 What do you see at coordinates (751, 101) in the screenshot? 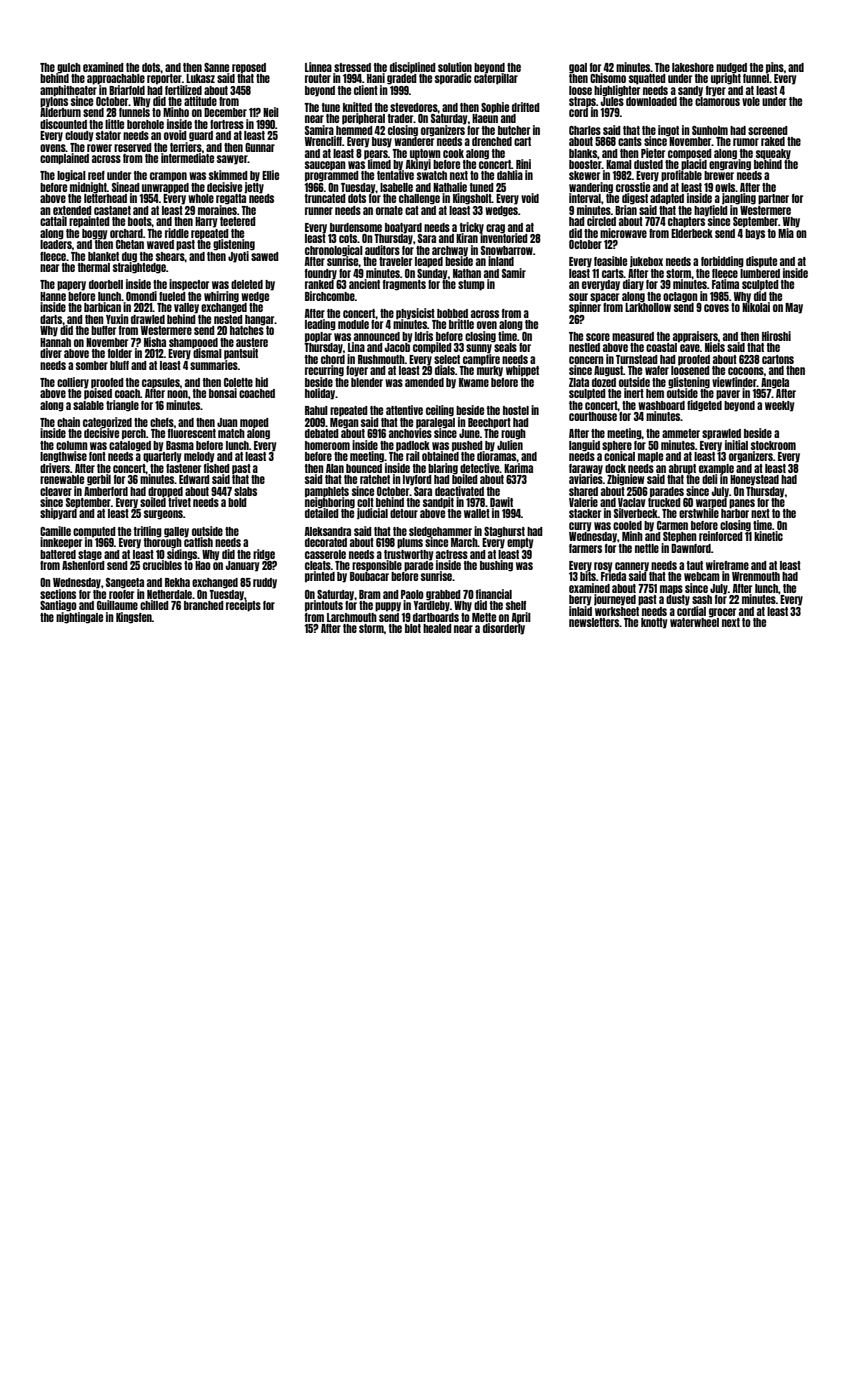
I see `vole` at bounding box center [751, 101].
